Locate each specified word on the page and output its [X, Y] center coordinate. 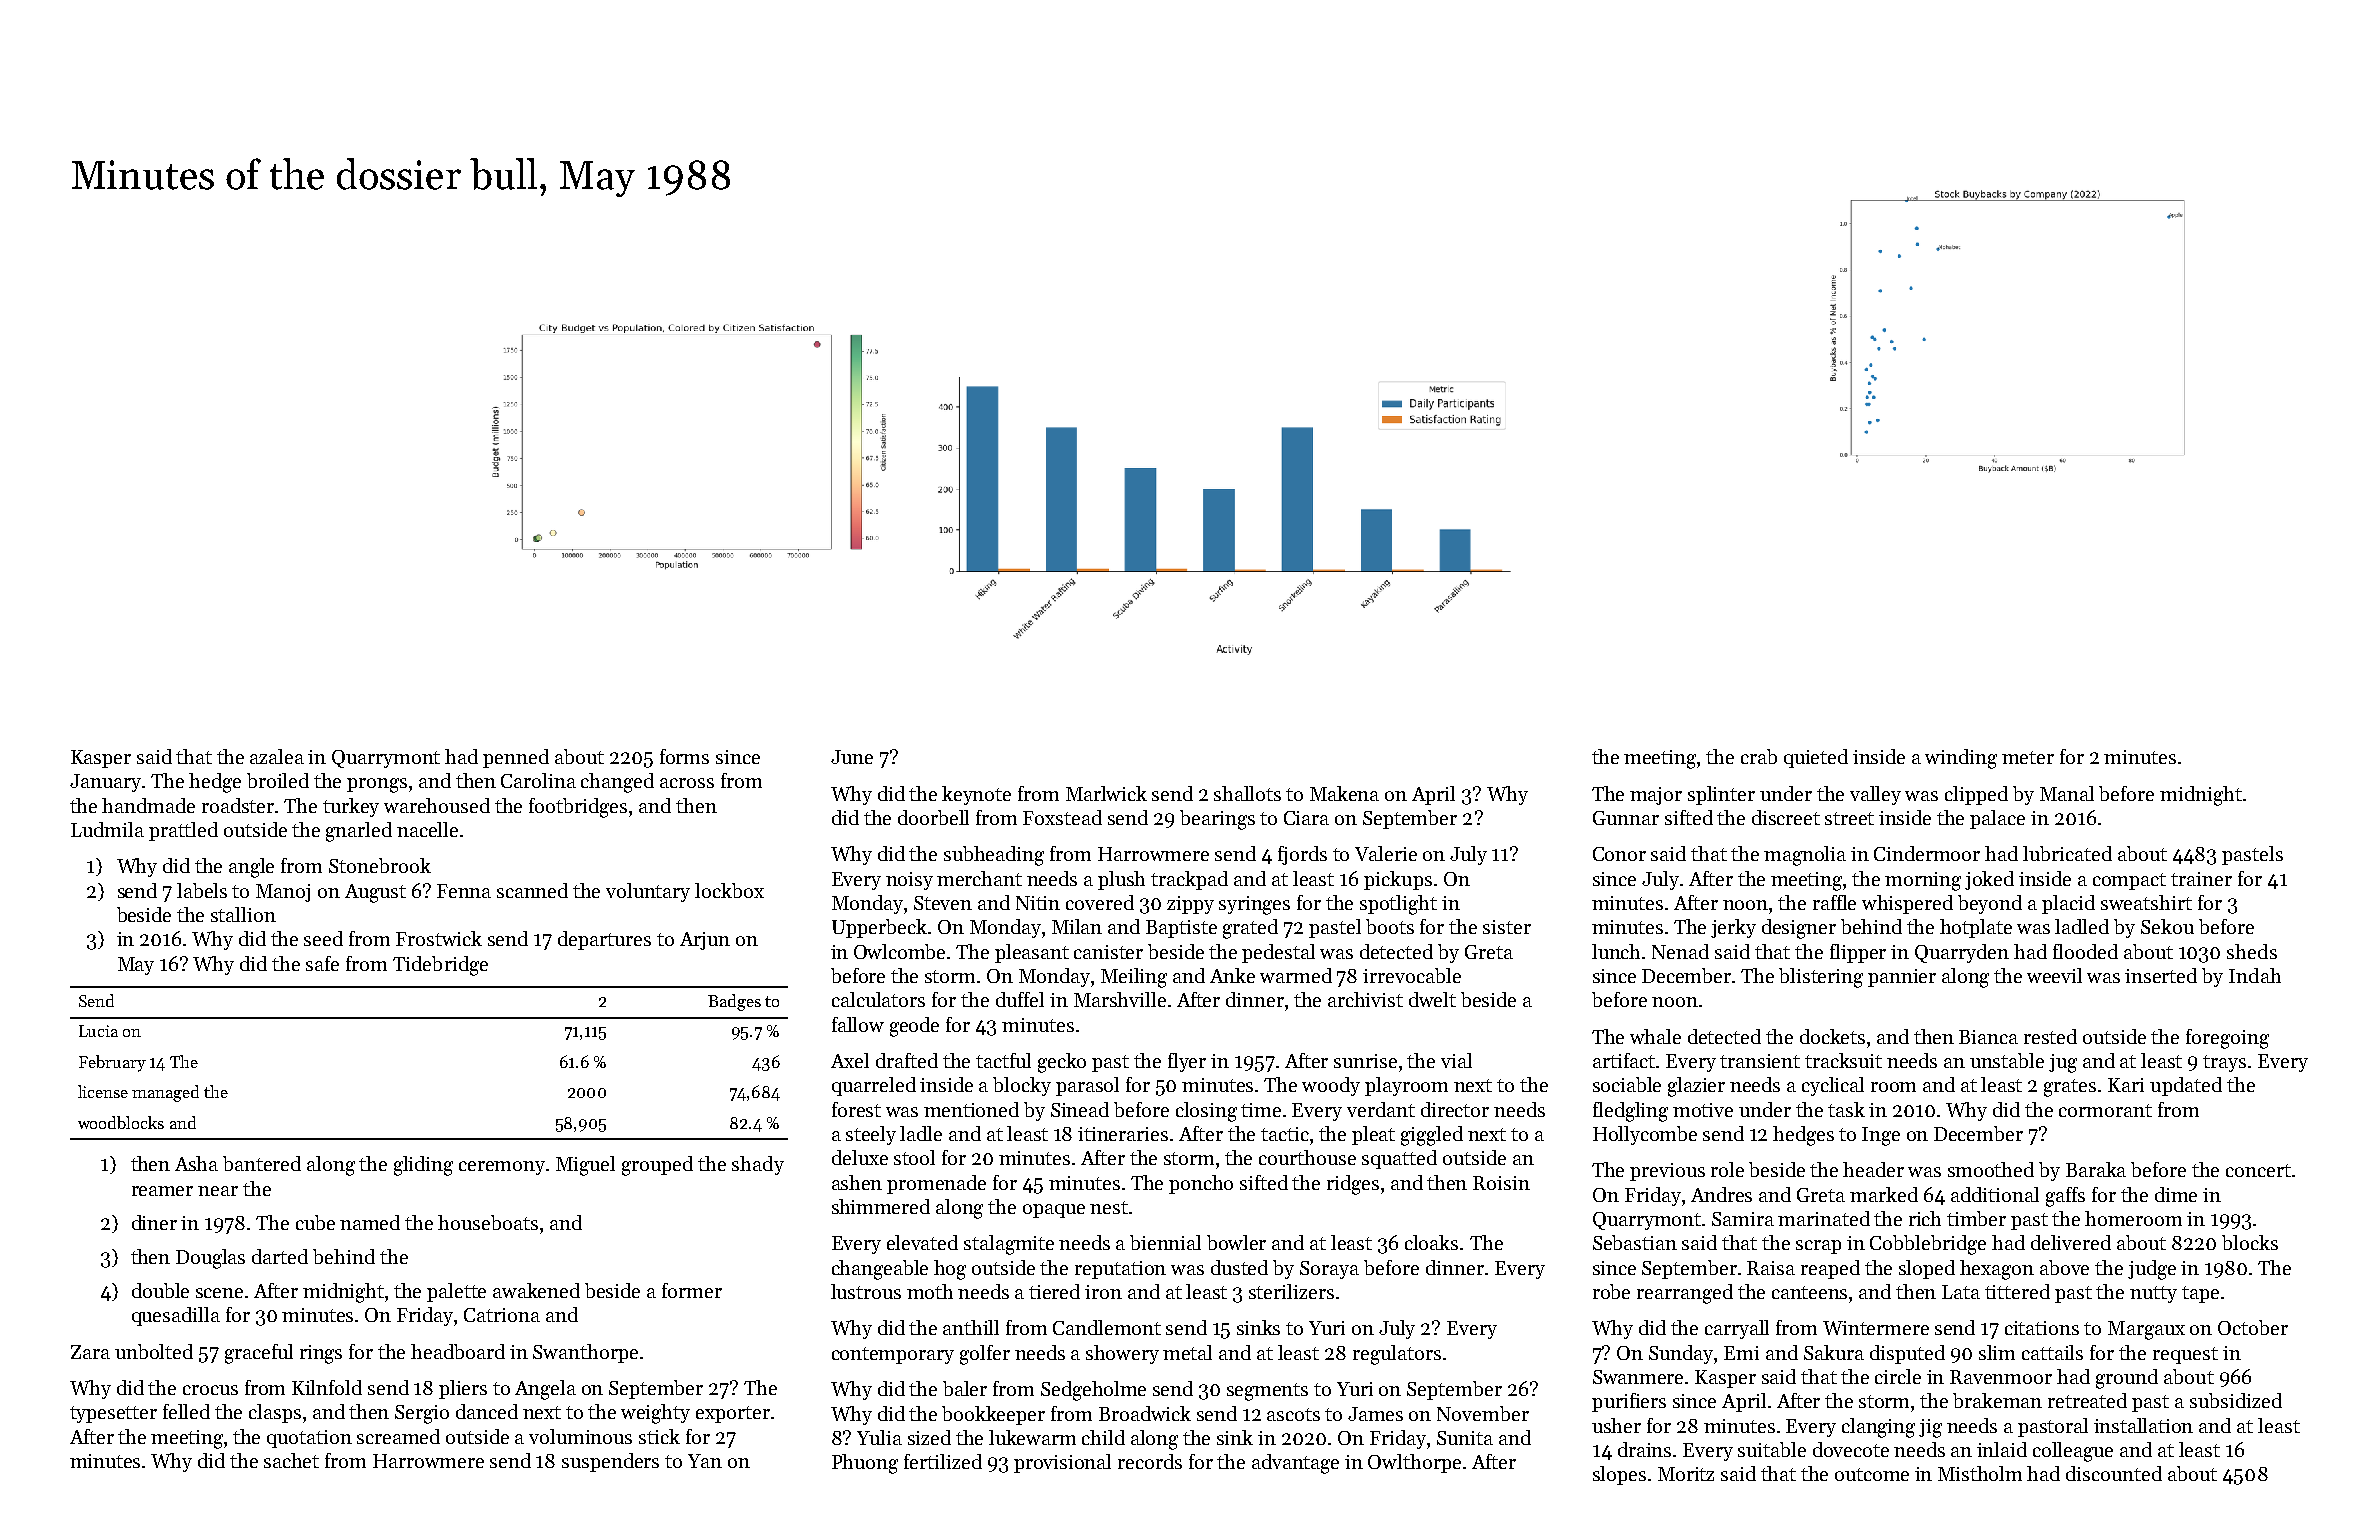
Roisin [1501, 1183]
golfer [985, 1355]
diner [154, 1222]
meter [2028, 757]
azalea [277, 756]
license [103, 1091]
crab [1759, 756]
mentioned [971, 1109]
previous [1667, 1172]
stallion [243, 914]
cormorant [2105, 1110]
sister [1507, 927]
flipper [1858, 953]
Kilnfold [327, 1387]
